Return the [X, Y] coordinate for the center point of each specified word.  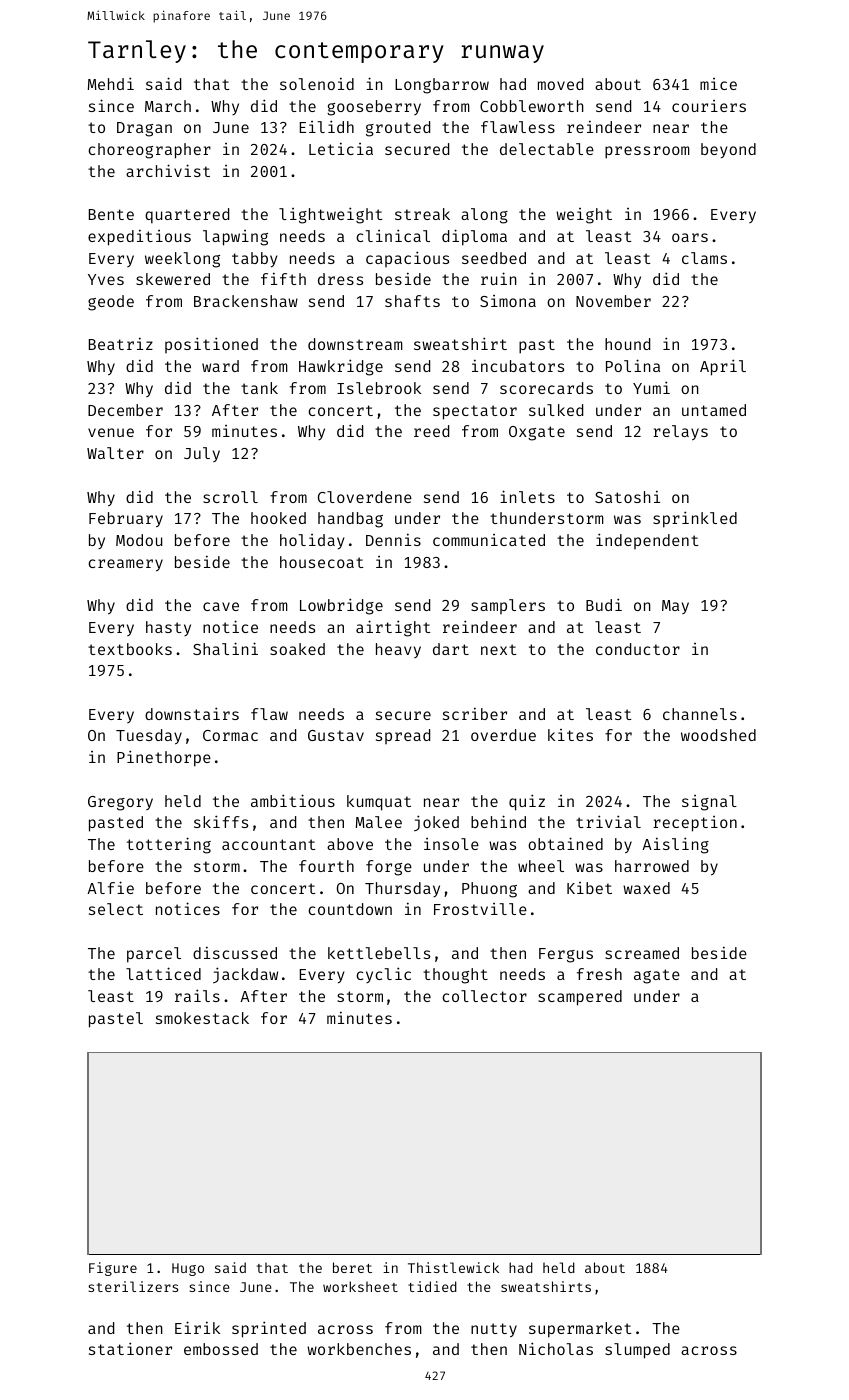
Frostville [480, 909]
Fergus [566, 955]
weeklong [182, 260]
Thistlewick [453, 1267]
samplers [508, 606]
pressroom [647, 152]
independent [647, 541]
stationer [130, 1348]
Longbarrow [442, 86]
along [484, 216]
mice [718, 84]
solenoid [317, 83]
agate [657, 976]
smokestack [202, 1018]
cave [221, 606]
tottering [169, 845]
